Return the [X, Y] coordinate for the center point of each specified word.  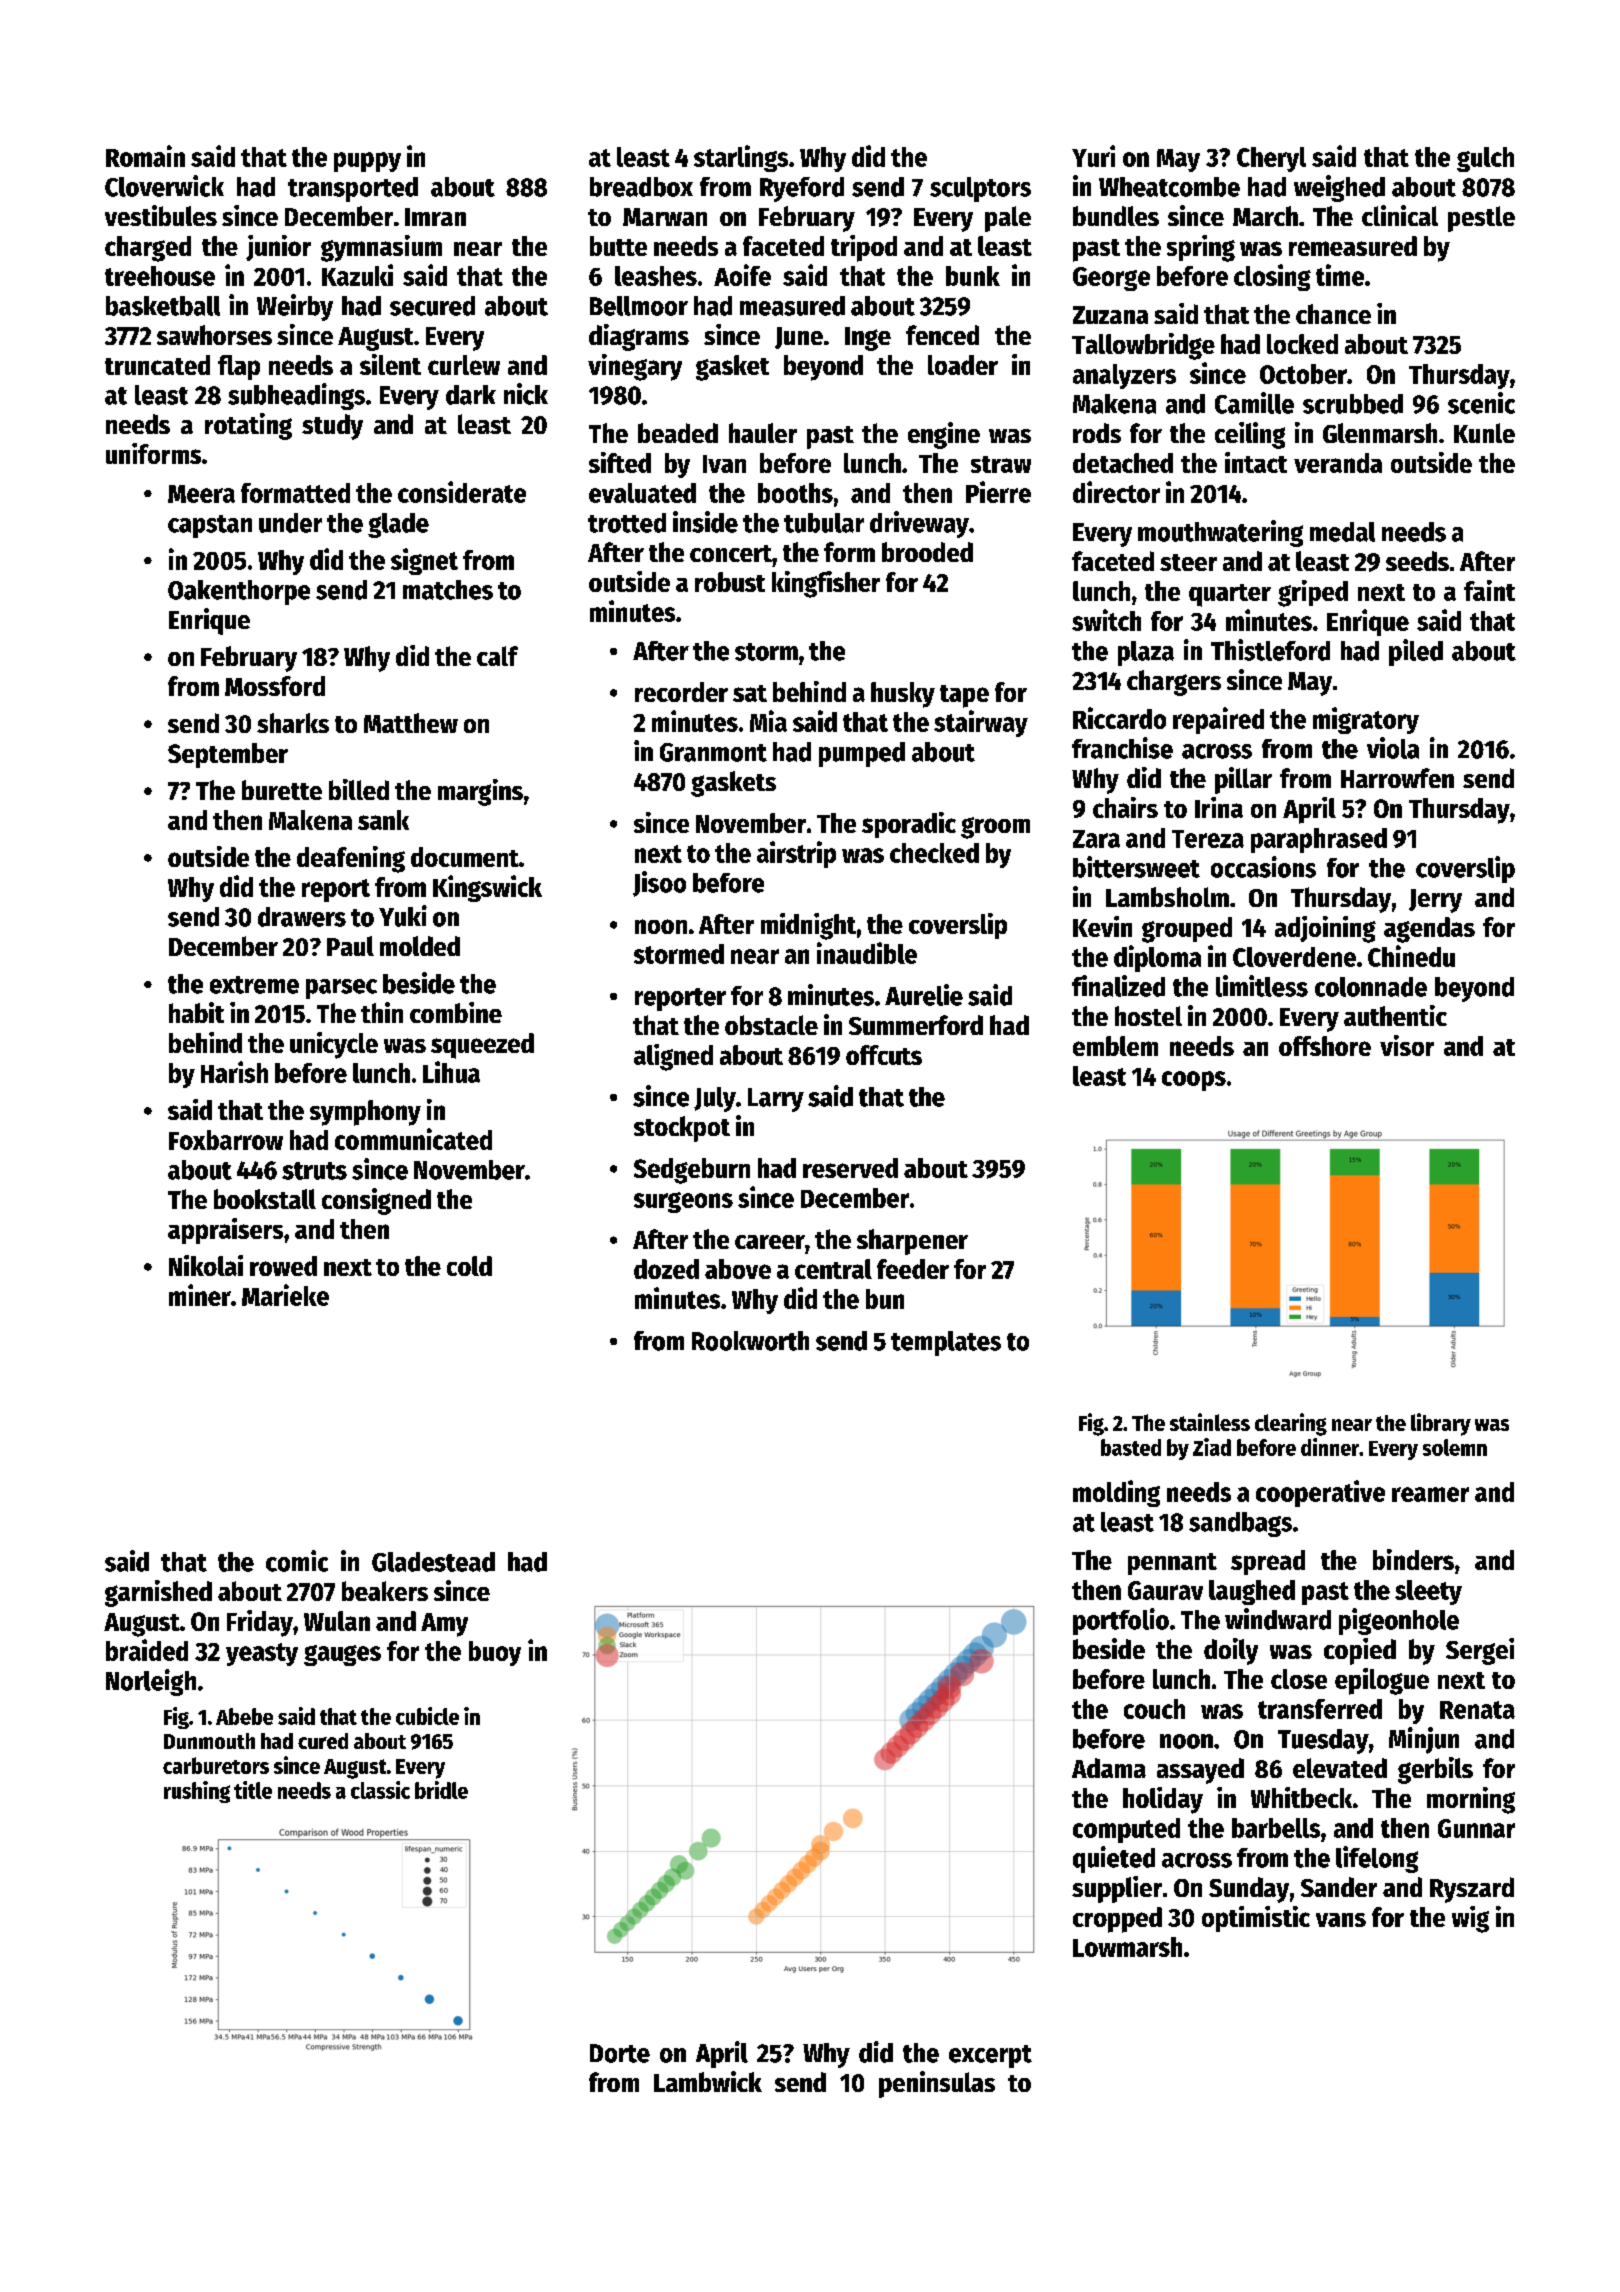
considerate [462, 492]
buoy [495, 1653]
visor [1407, 1045]
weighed [1339, 188]
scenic [1481, 403]
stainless [1210, 1422]
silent [390, 364]
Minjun [1424, 1740]
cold [469, 1266]
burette [282, 790]
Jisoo [659, 884]
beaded [678, 433]
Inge [868, 339]
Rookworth [750, 1341]
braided [147, 1650]
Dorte [620, 2053]
